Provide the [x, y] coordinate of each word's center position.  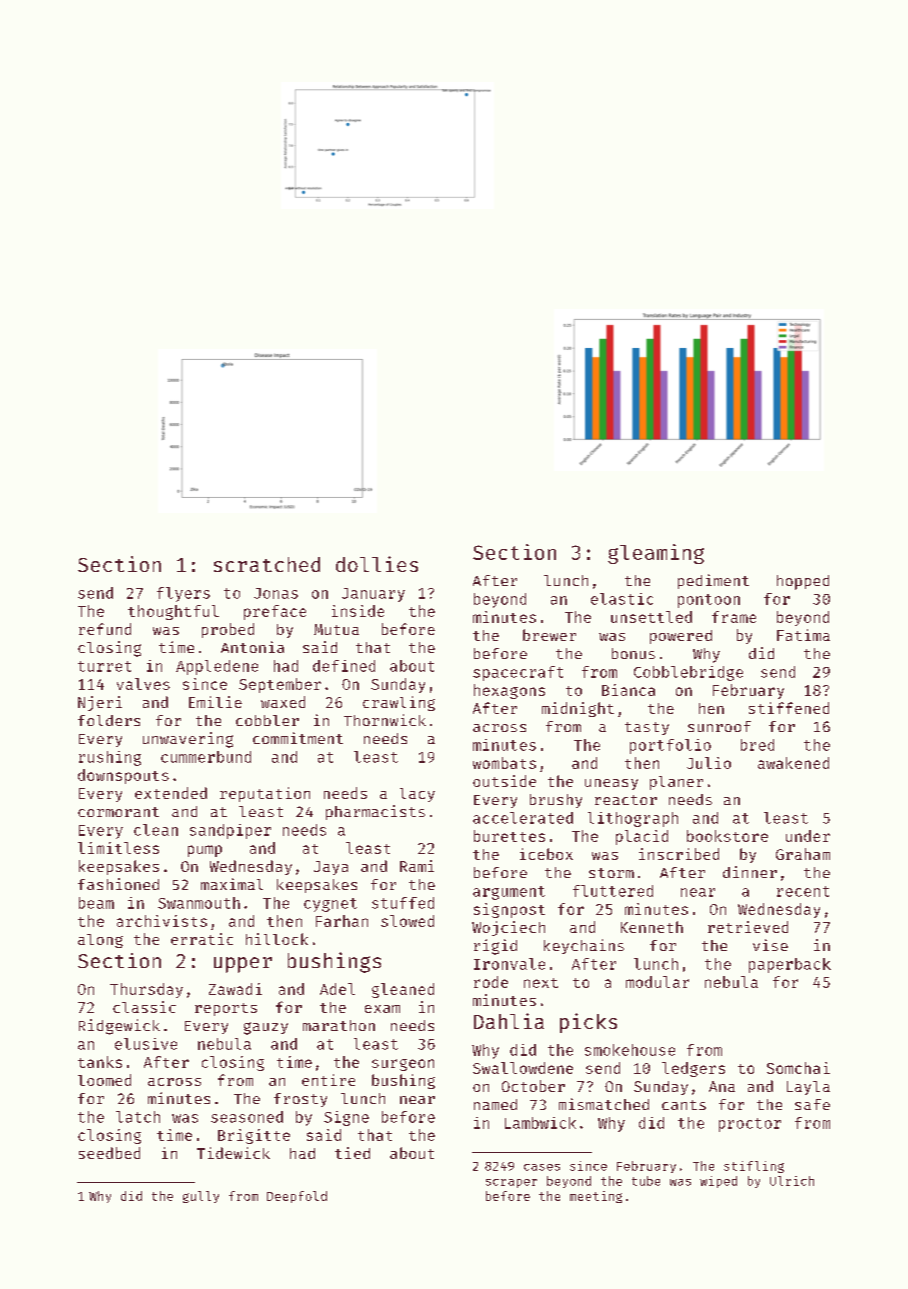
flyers [183, 594]
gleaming [656, 554]
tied [352, 1153]
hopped [803, 582]
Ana [722, 1086]
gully [201, 1197]
